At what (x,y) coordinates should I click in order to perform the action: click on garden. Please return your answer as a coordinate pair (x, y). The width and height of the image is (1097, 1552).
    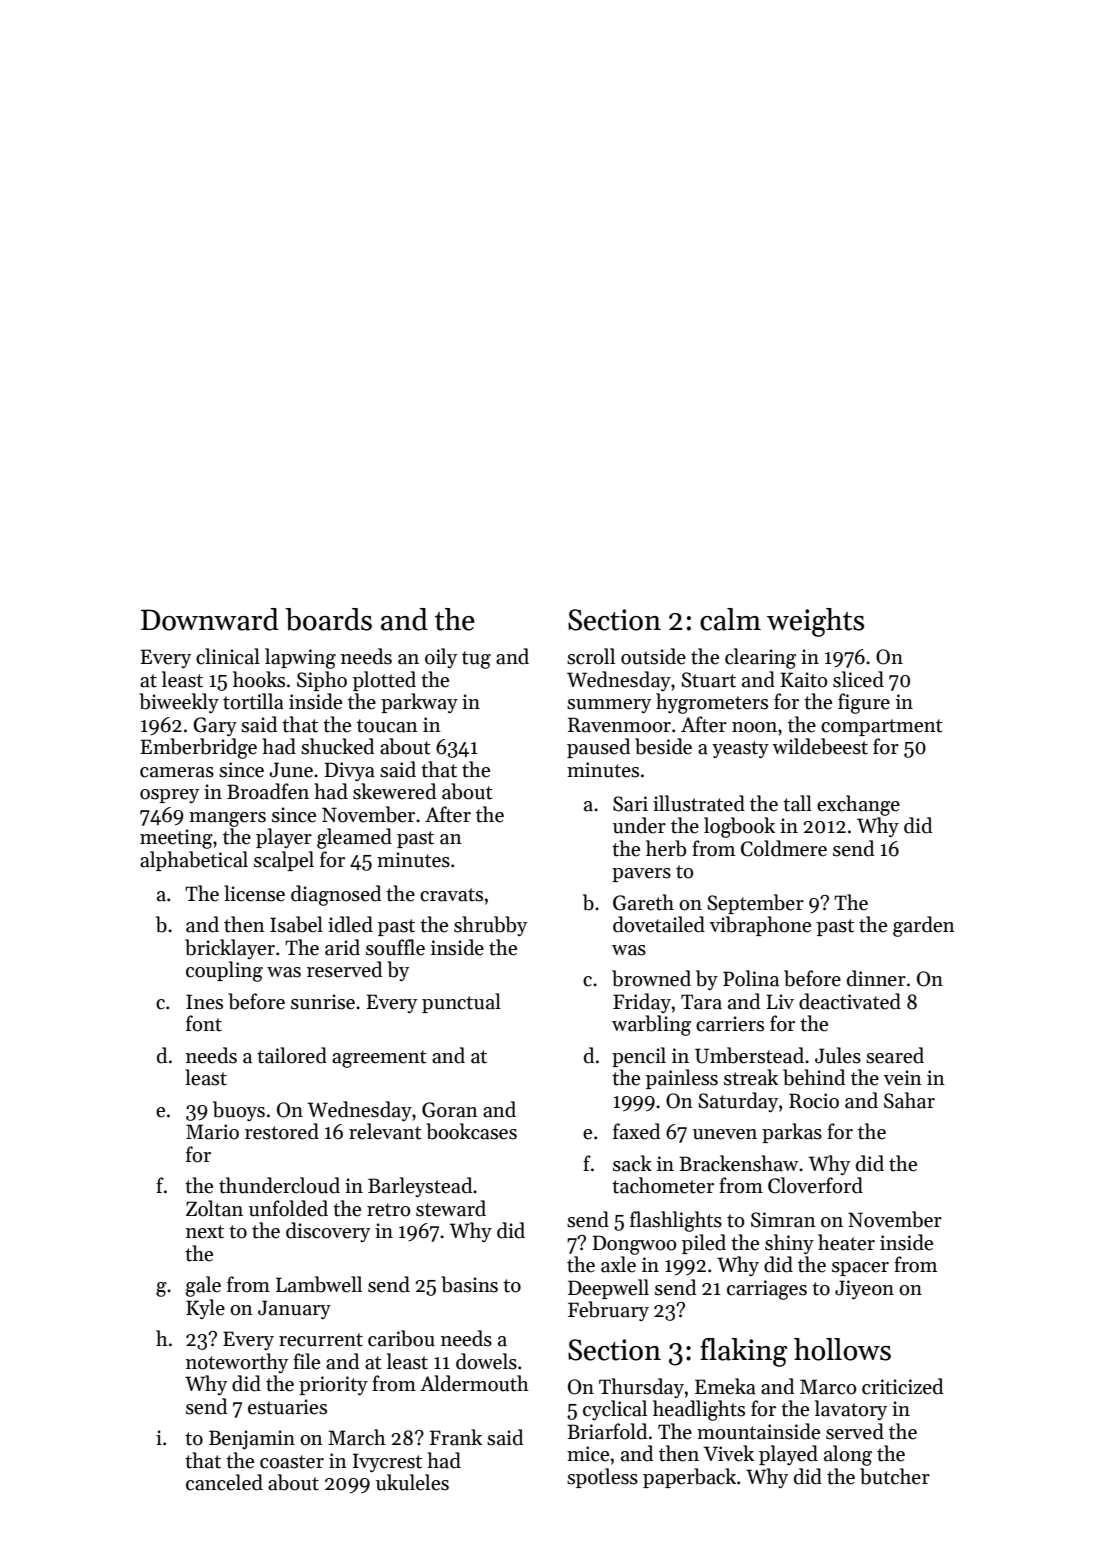
    Looking at the image, I should click on (924, 926).
